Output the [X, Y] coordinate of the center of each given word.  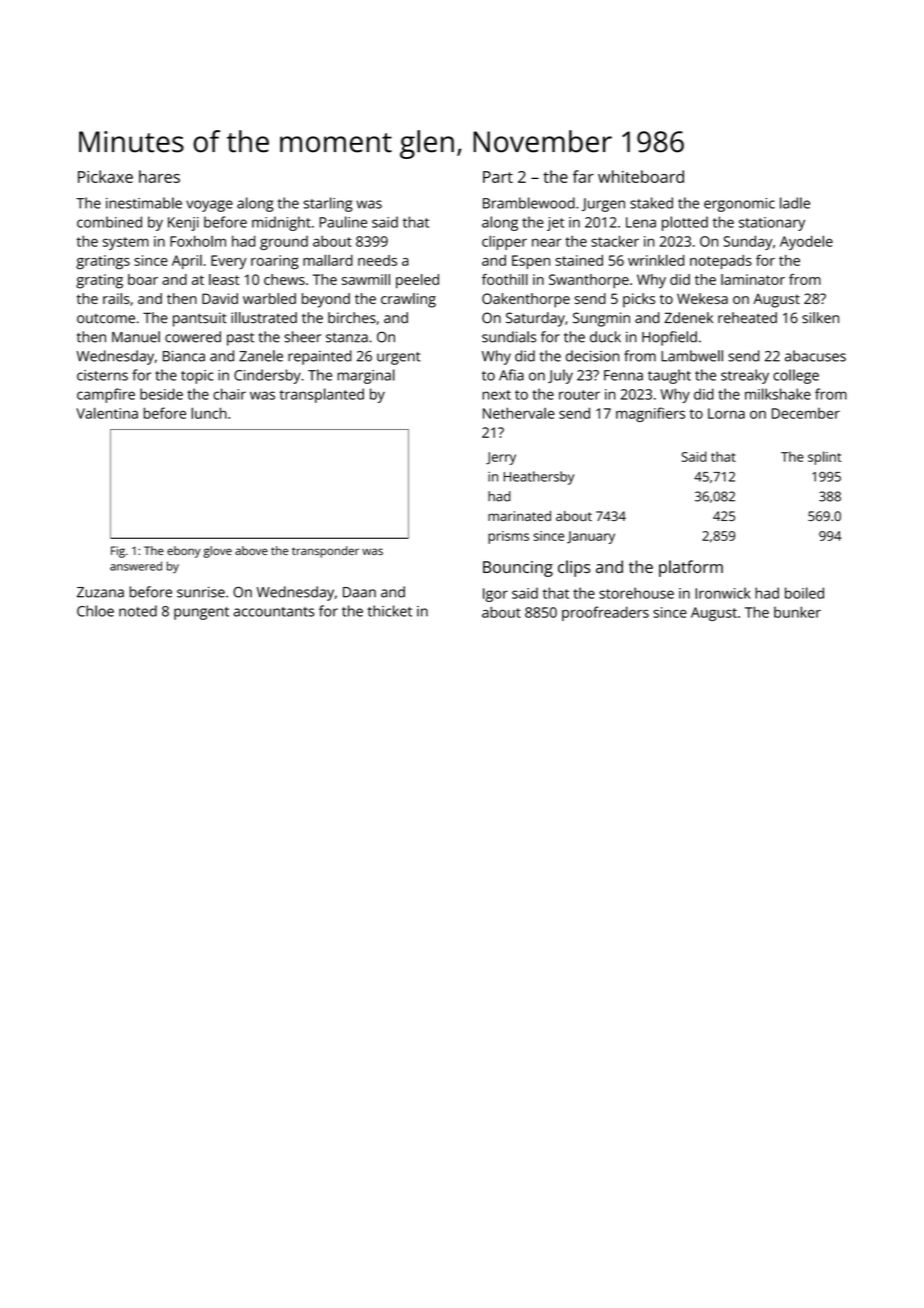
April [187, 262]
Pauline [343, 222]
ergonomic [739, 205]
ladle [795, 203]
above [251, 550]
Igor [495, 595]
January [591, 537]
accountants [274, 612]
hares [159, 176]
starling [328, 204]
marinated [519, 516]
